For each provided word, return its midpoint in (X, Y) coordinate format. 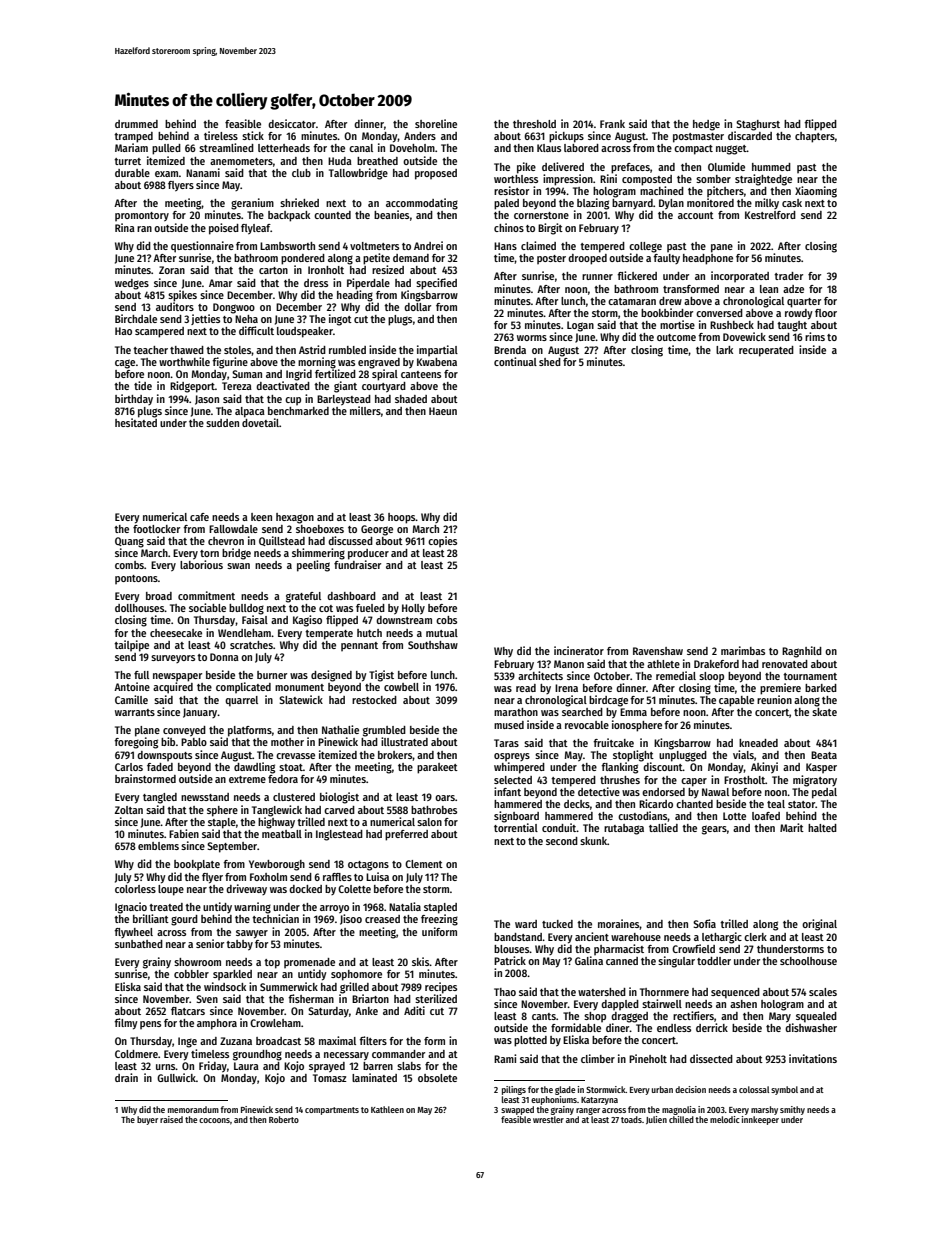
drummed (136, 124)
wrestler (548, 1119)
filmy (126, 1024)
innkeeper (760, 1120)
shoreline (436, 123)
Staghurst (758, 125)
